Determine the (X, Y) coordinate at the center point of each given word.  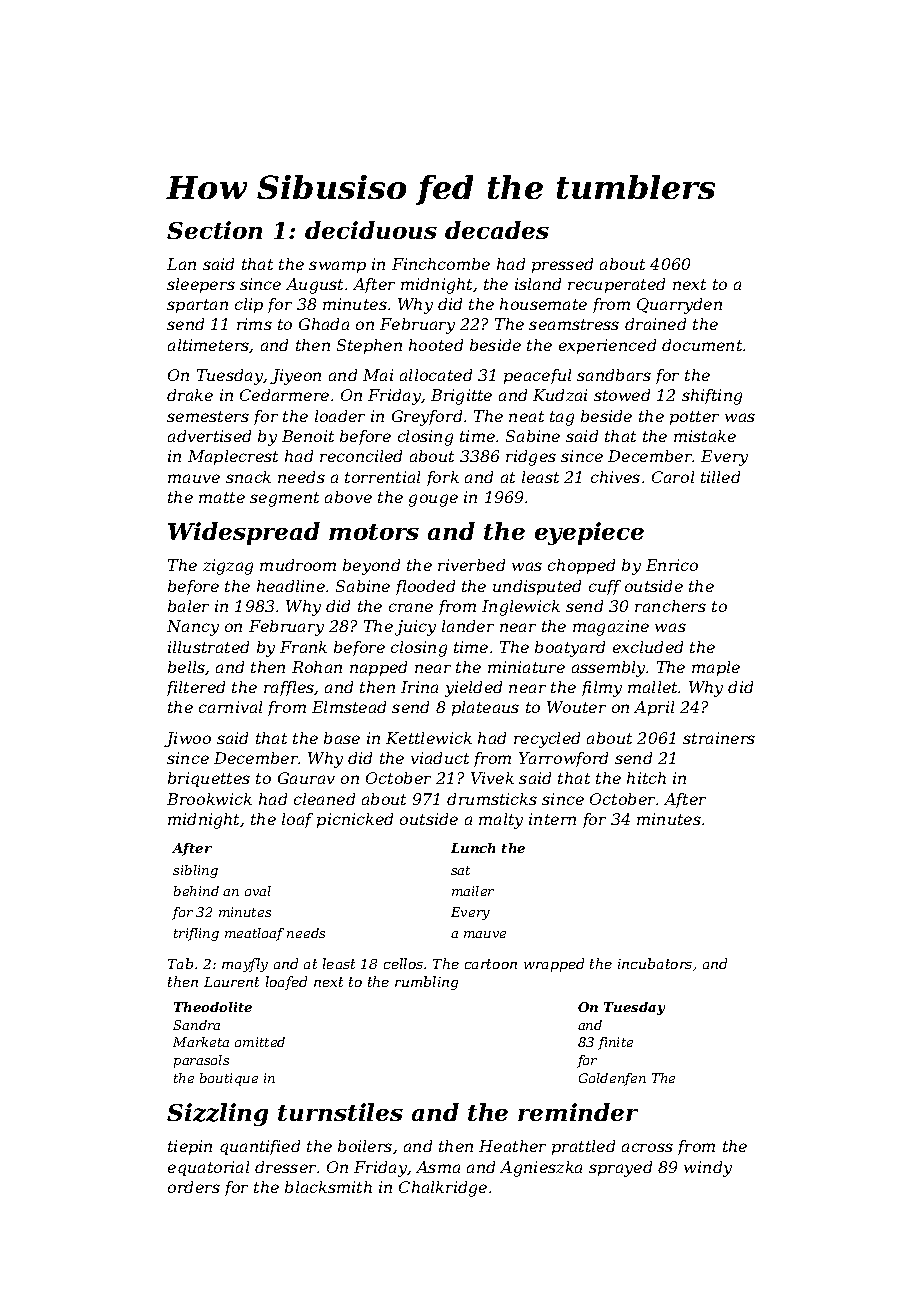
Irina (419, 687)
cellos (403, 963)
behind (196, 891)
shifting (712, 397)
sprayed (620, 1169)
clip (249, 305)
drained (655, 324)
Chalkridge (443, 1189)
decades (497, 230)
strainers (719, 738)
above (348, 497)
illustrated (208, 647)
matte (222, 497)
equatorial (208, 1168)
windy (708, 1169)
